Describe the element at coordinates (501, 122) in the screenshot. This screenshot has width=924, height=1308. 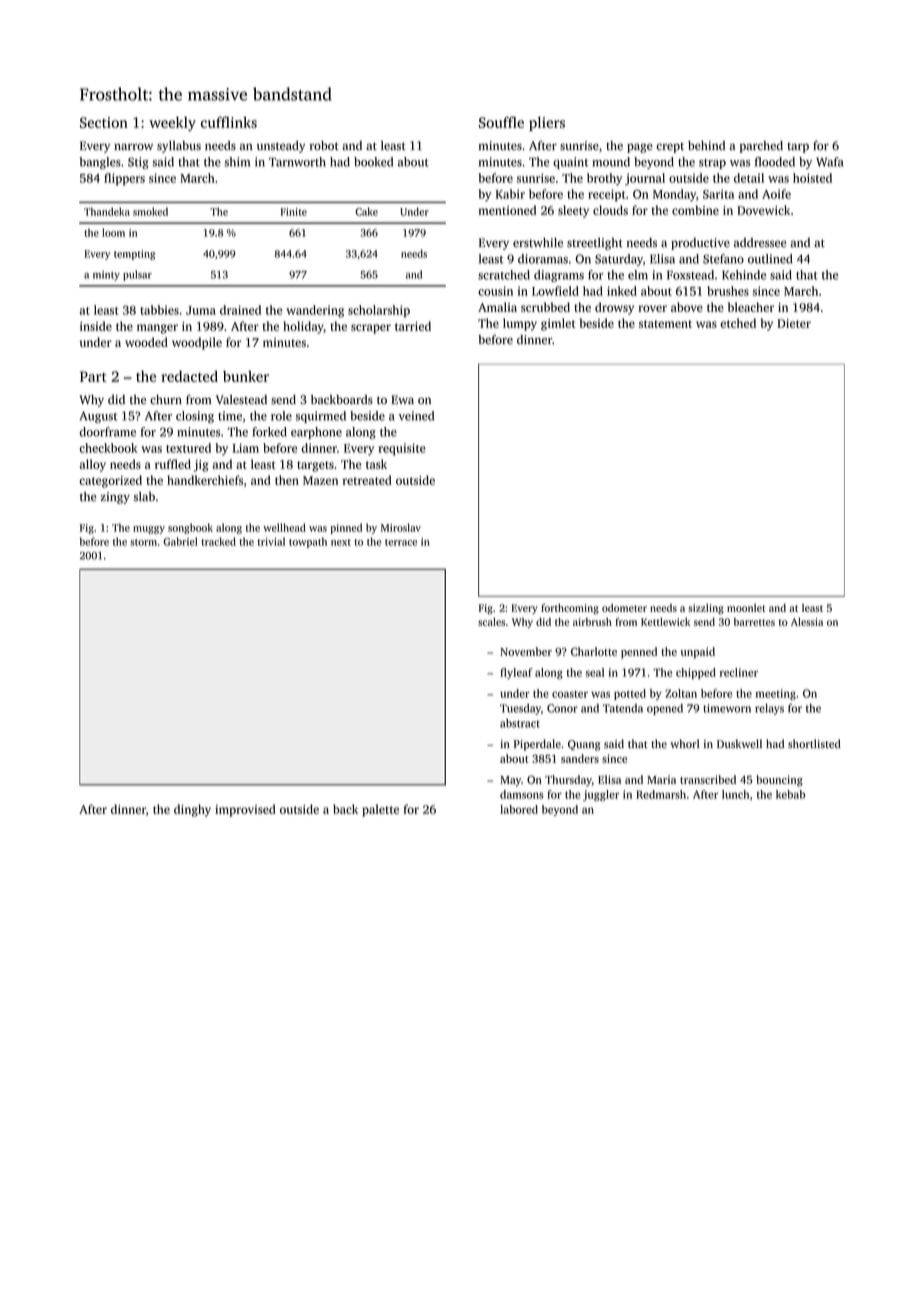
I see `Souffle` at that location.
